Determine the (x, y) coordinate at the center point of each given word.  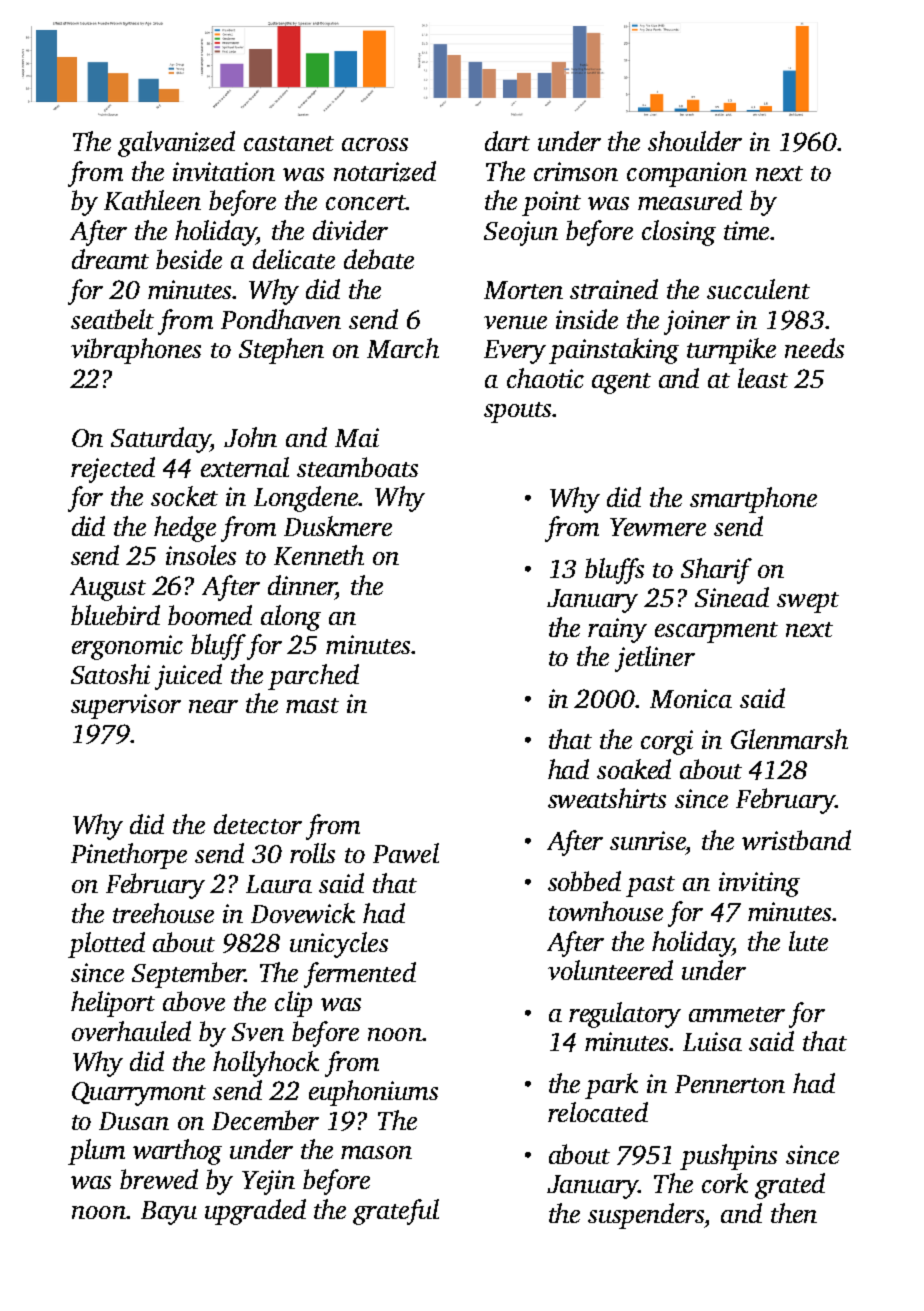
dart (507, 141)
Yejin (268, 1182)
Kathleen (152, 200)
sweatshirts (607, 798)
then (794, 1213)
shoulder (695, 141)
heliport (113, 1004)
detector (258, 824)
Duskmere (338, 526)
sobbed (584, 881)
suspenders (646, 1216)
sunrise (648, 840)
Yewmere (658, 527)
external (245, 467)
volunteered (610, 970)
